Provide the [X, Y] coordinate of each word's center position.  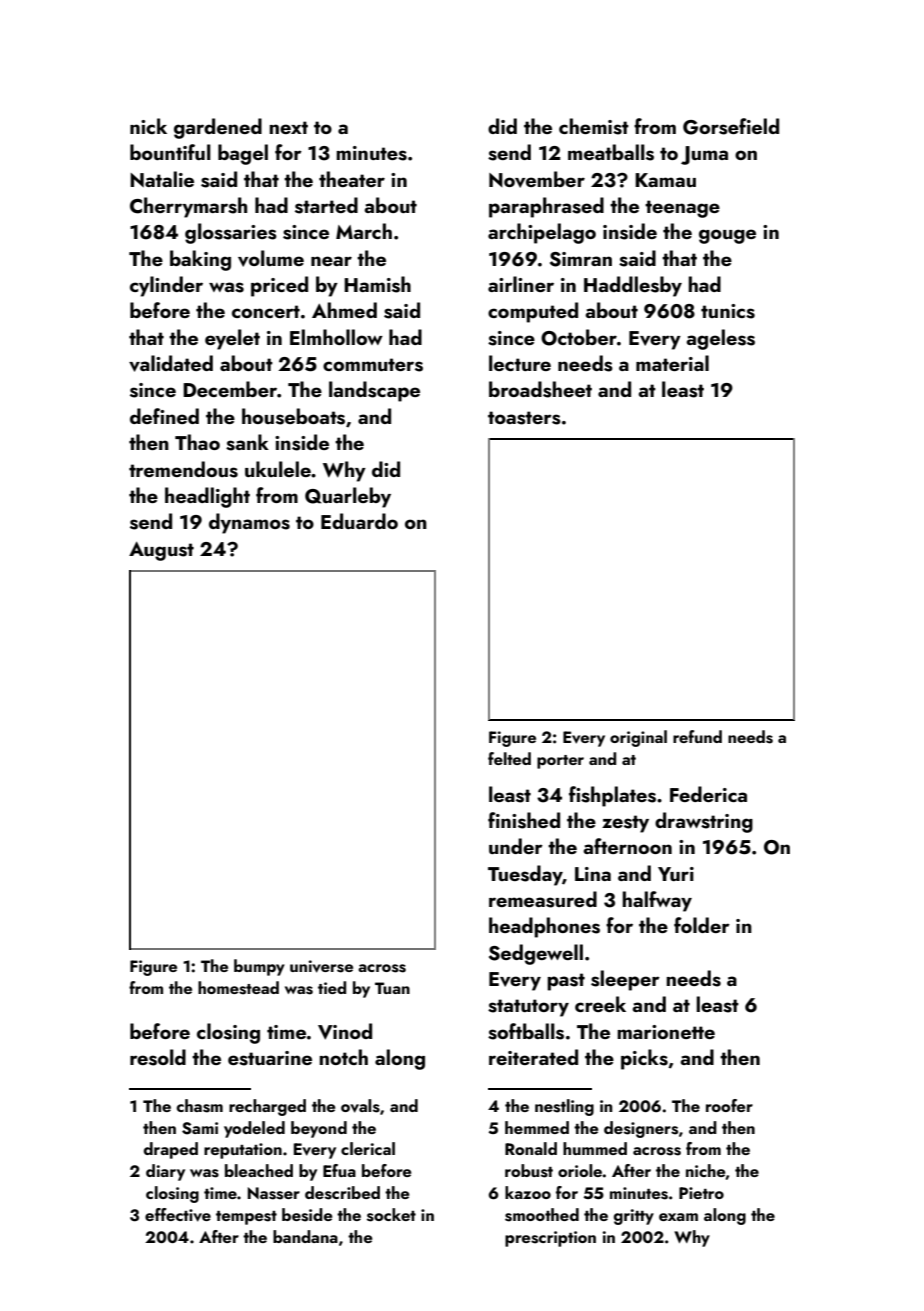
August [161, 551]
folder [702, 925]
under [516, 846]
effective [178, 1215]
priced [279, 286]
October [579, 337]
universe [321, 966]
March [364, 231]
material [672, 363]
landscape [374, 391]
